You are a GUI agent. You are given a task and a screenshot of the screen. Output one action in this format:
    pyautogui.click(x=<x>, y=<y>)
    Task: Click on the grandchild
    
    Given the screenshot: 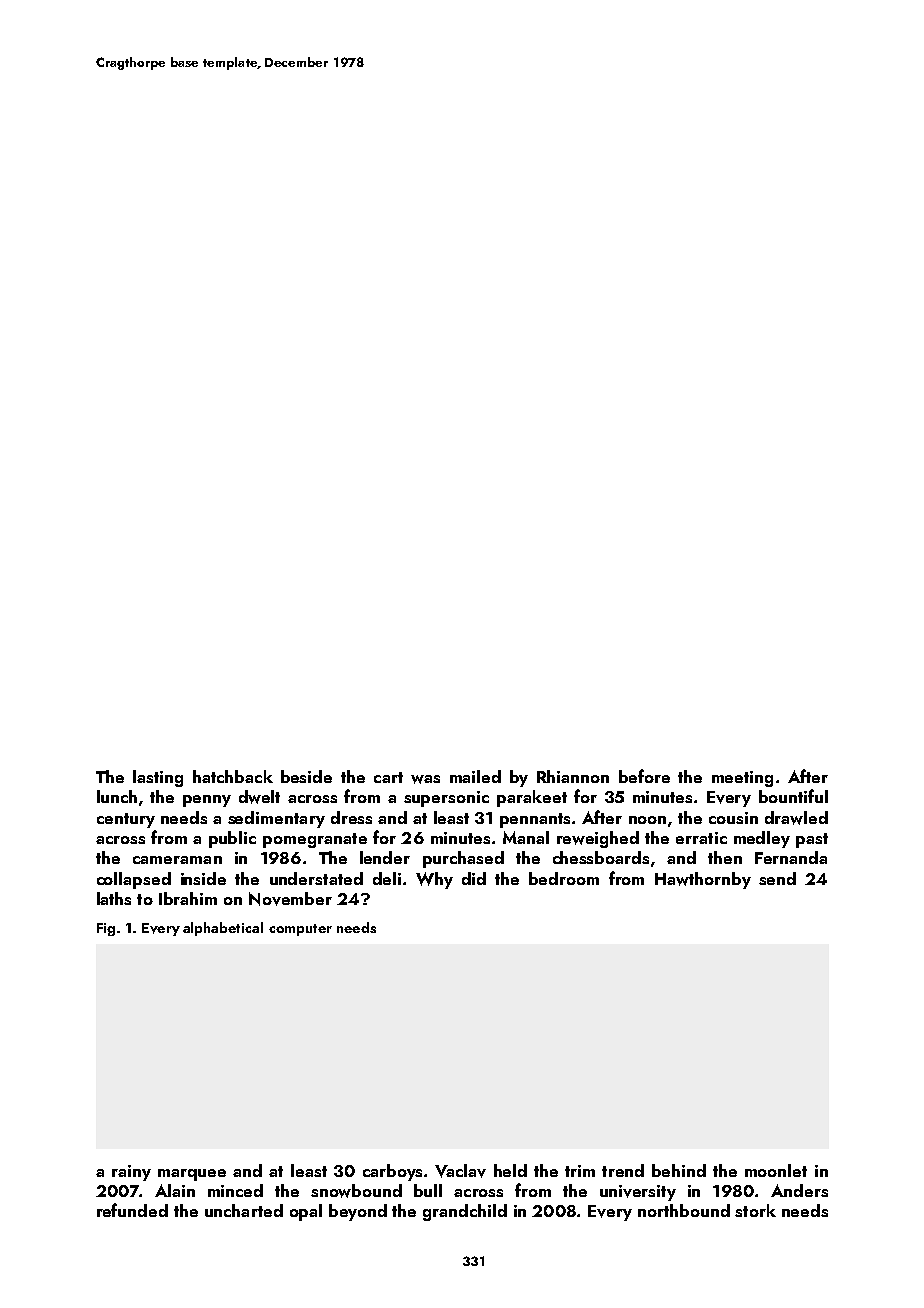 What is the action you would take?
    pyautogui.click(x=465, y=1212)
